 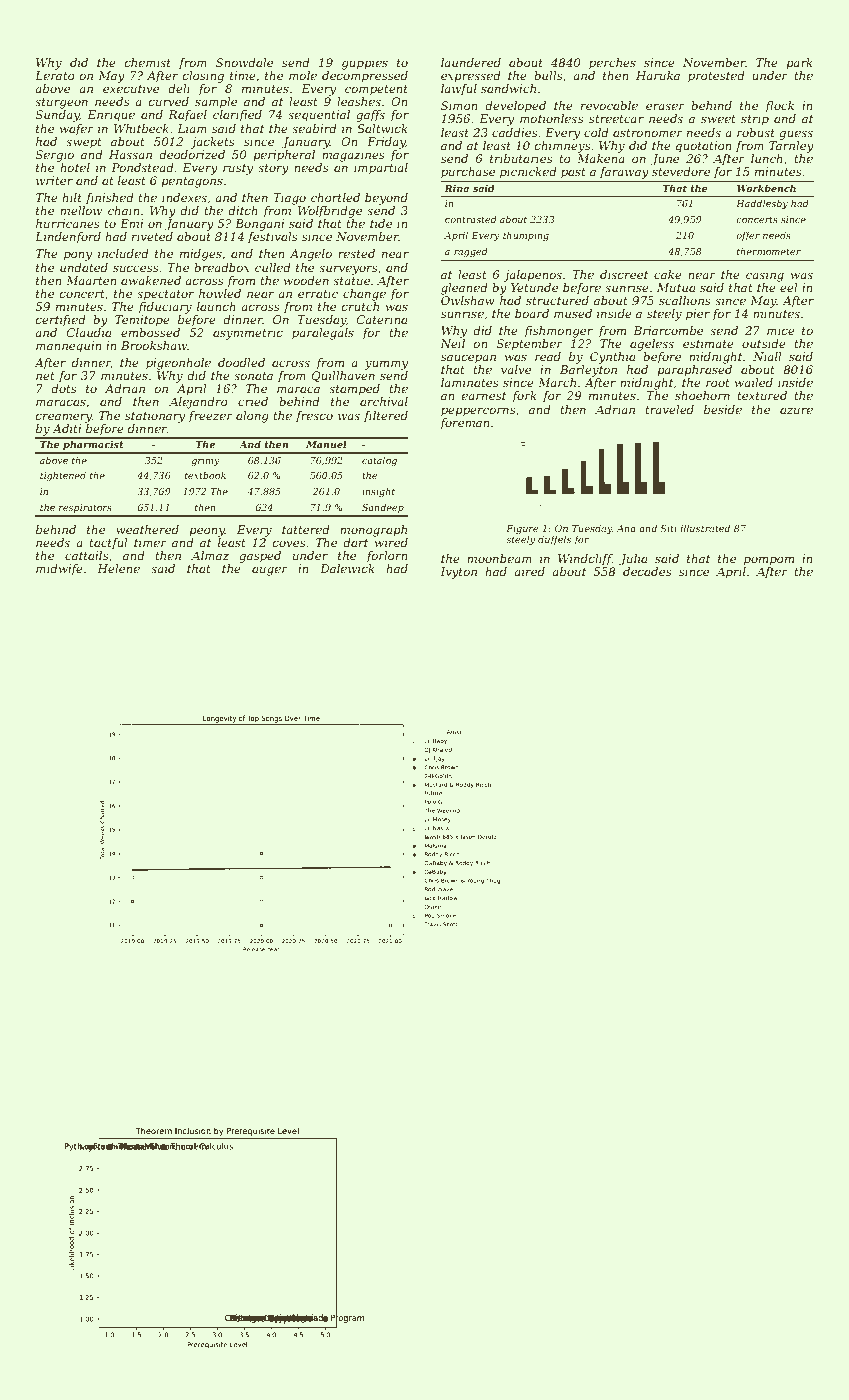 I want to click on beyond, so click(x=386, y=199).
